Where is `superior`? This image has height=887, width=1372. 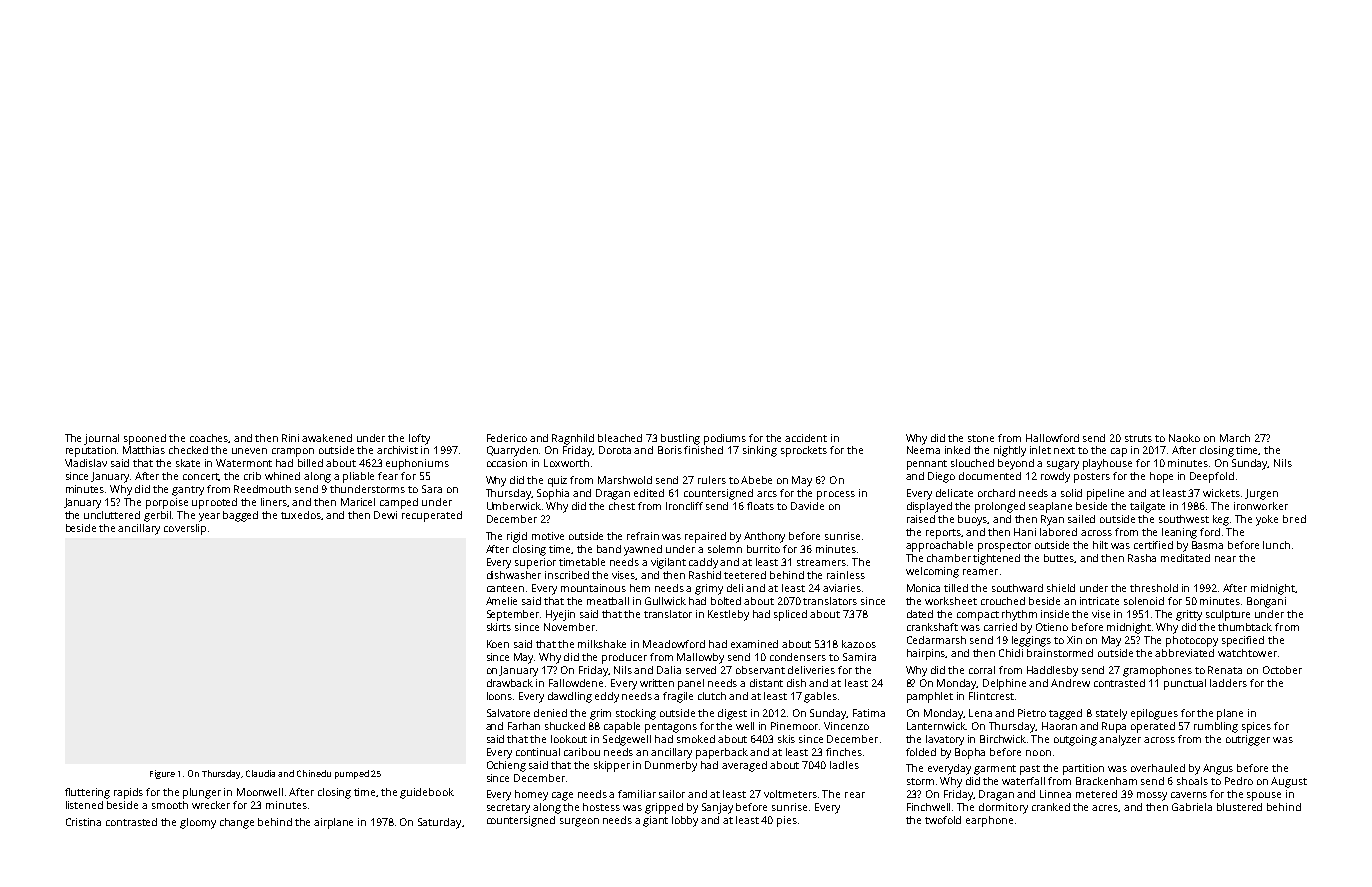
superior is located at coordinates (535, 563).
